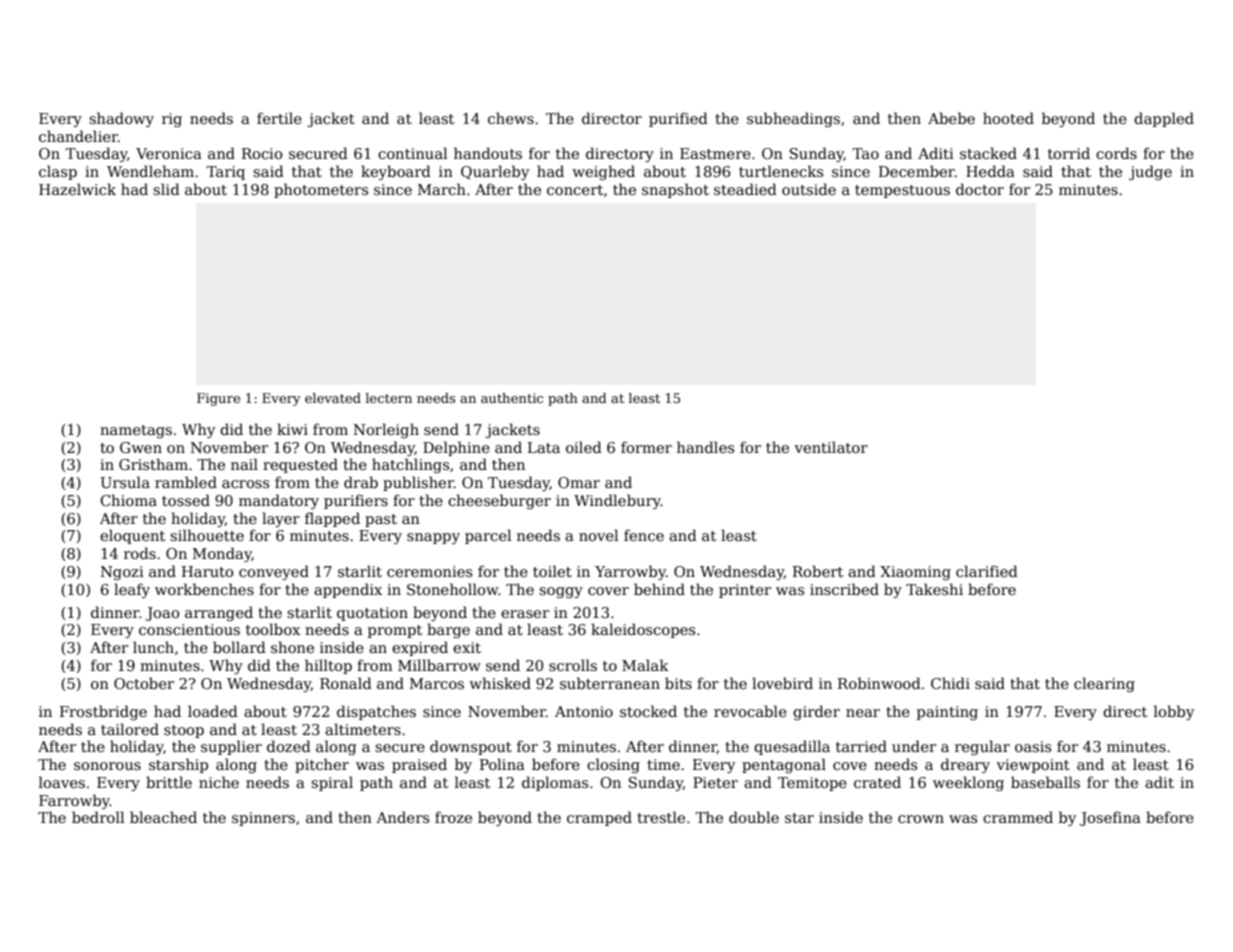 The height and width of the image is (952, 1233). Describe the element at coordinates (132, 536) in the image. I see `eloquent` at that location.
